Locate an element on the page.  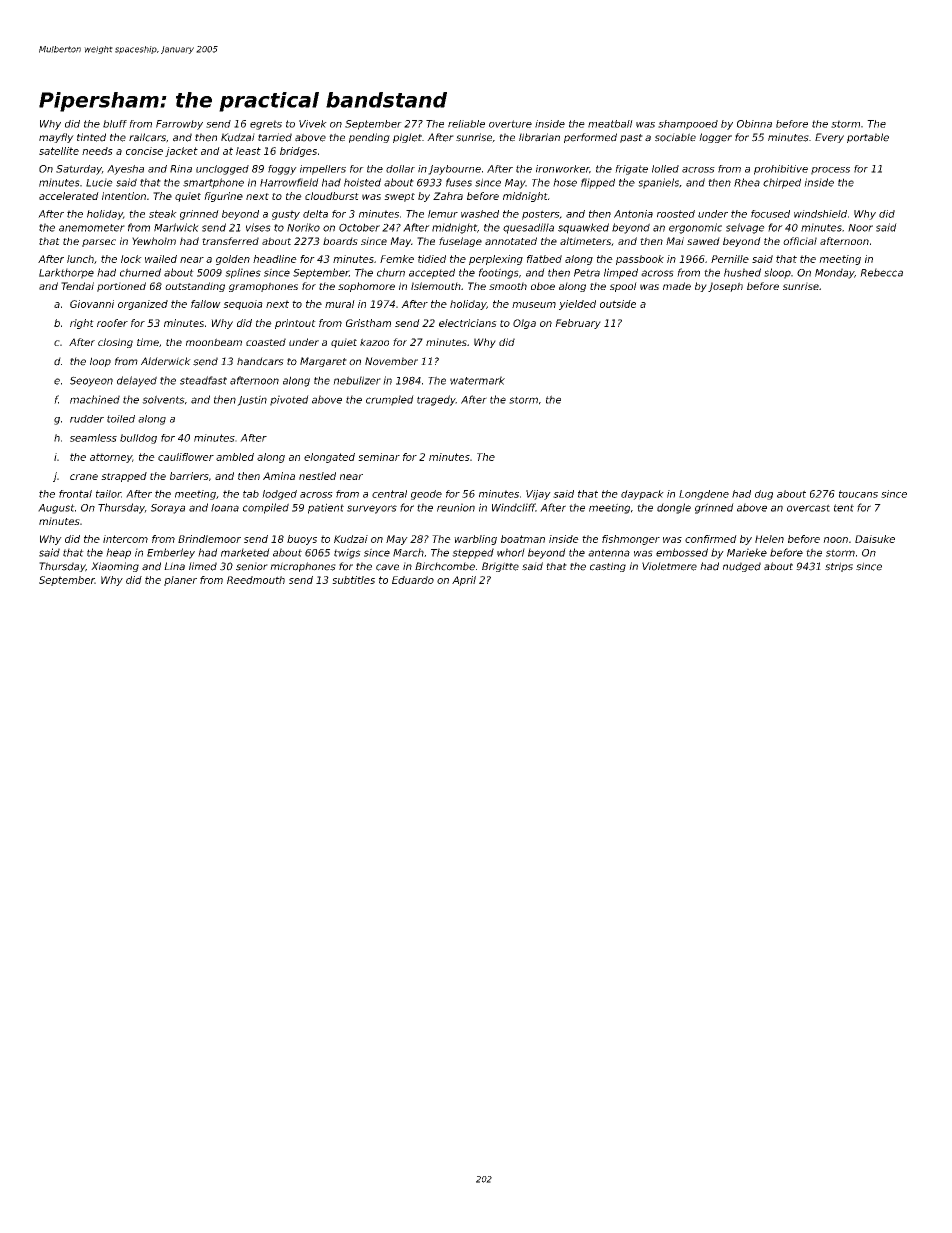
tinted is located at coordinates (91, 137).
